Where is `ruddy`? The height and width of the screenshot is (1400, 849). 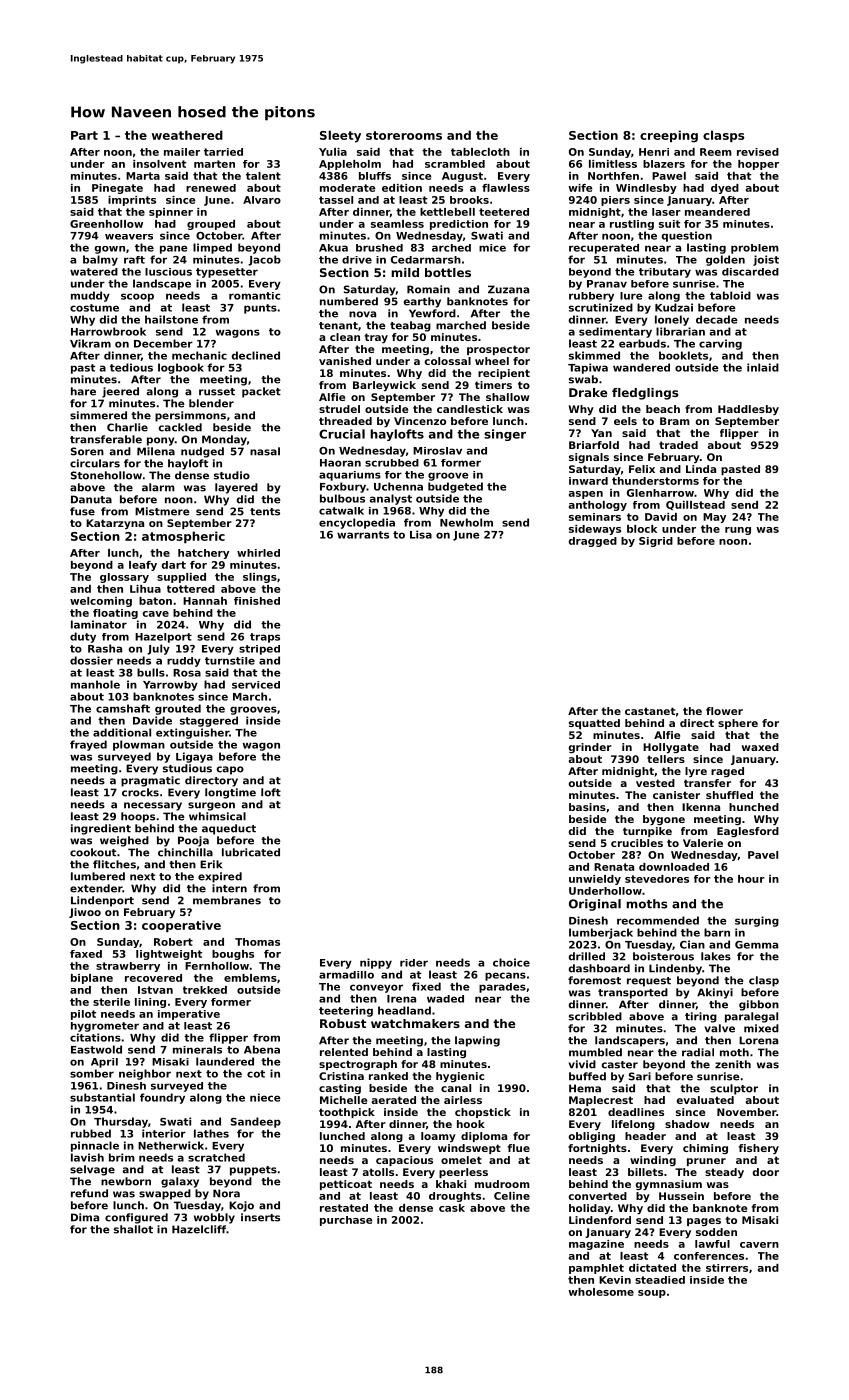
ruddy is located at coordinates (184, 662).
